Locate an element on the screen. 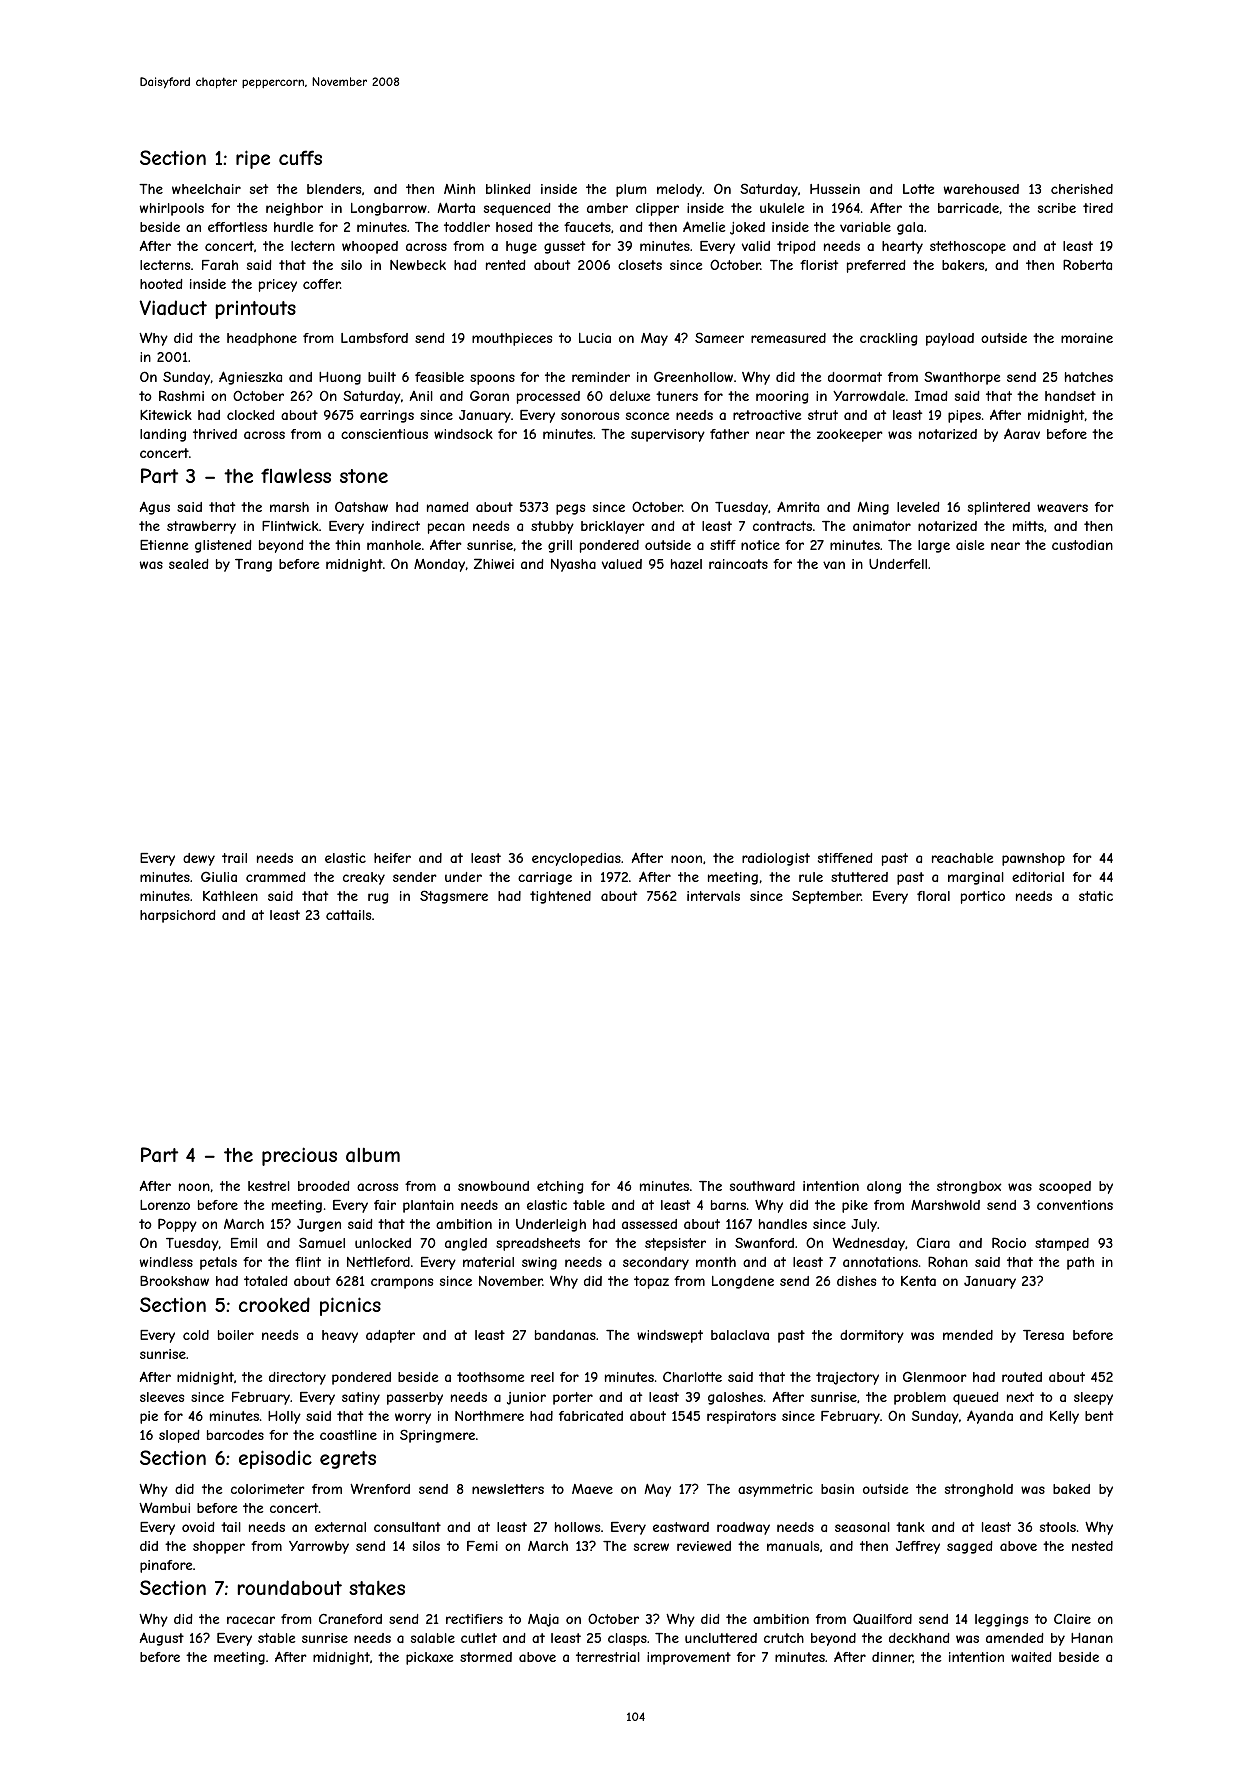  tired is located at coordinates (1098, 208).
